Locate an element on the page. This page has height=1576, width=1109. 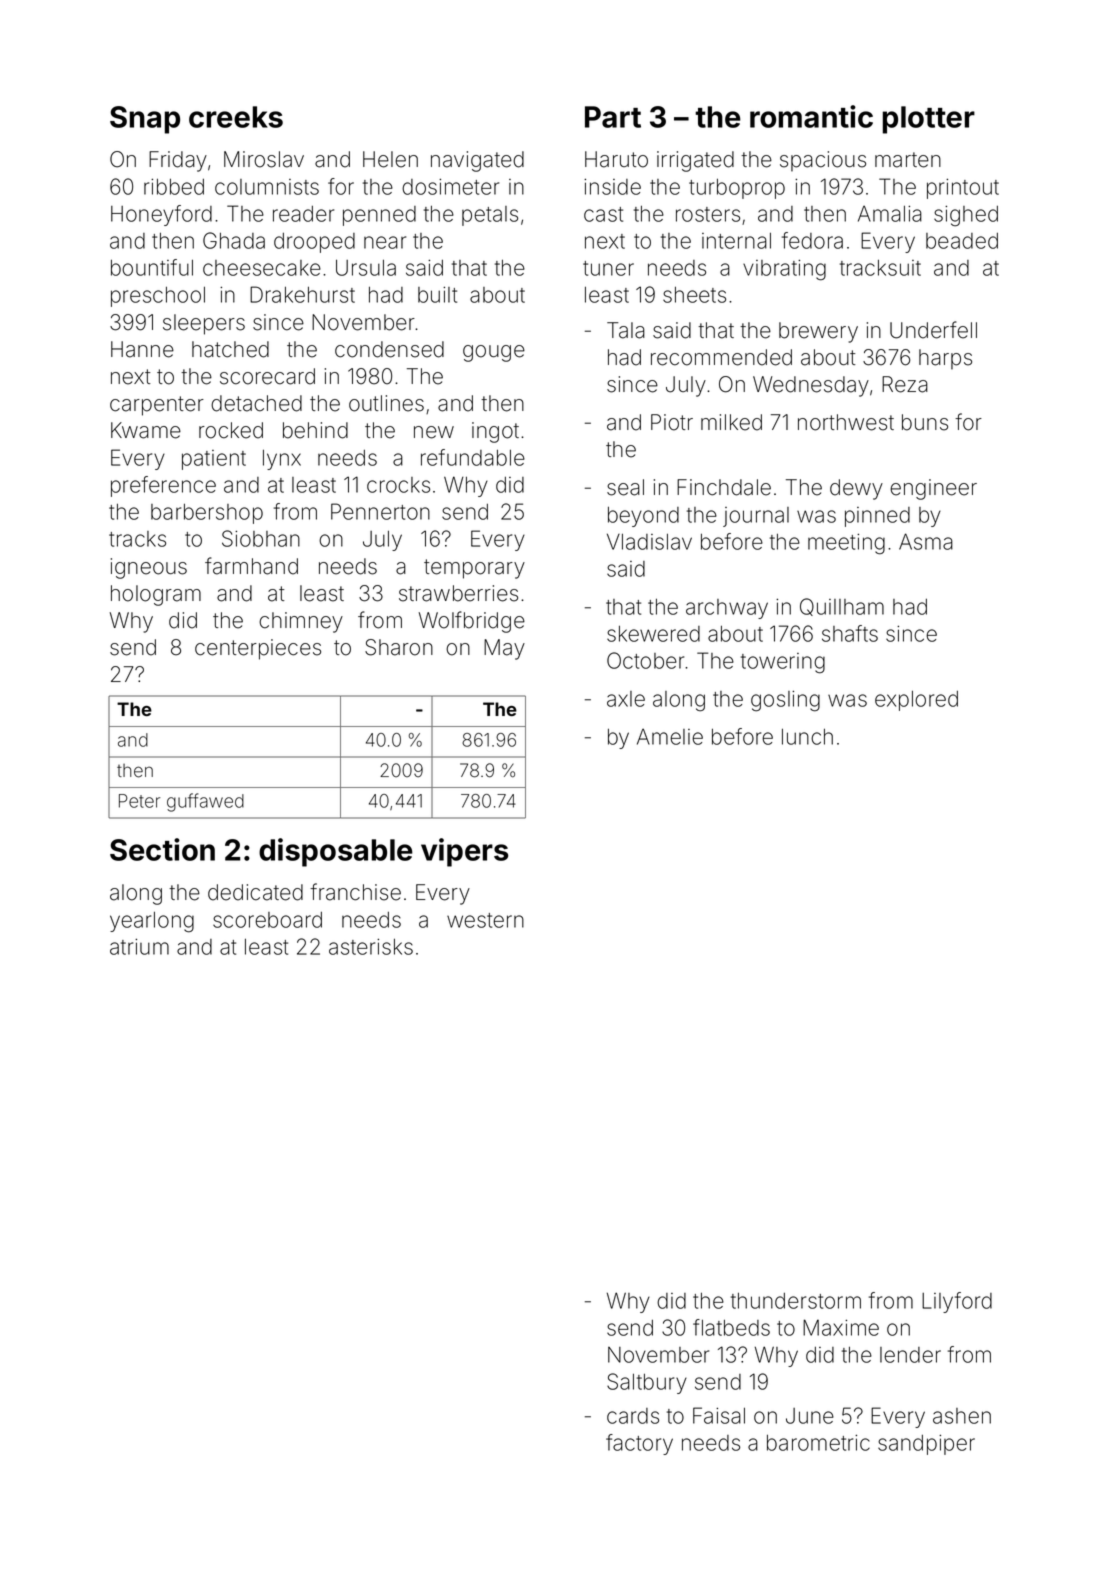
Drakehurst is located at coordinates (302, 294).
